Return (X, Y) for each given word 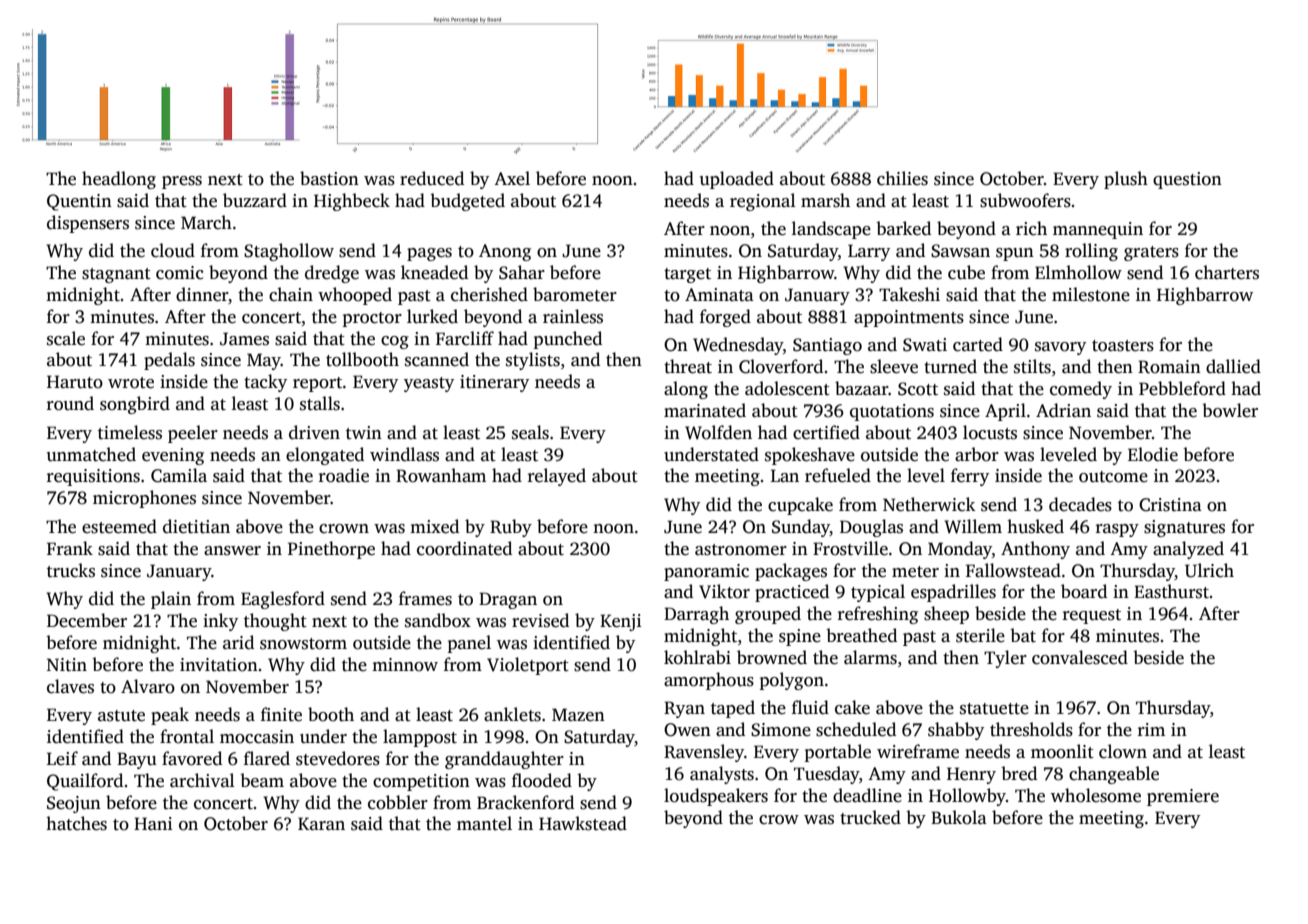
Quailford (85, 782)
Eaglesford (283, 600)
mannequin (1098, 230)
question (1187, 180)
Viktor (724, 591)
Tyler (1005, 659)
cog (395, 342)
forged (725, 318)
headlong (119, 180)
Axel (512, 178)
